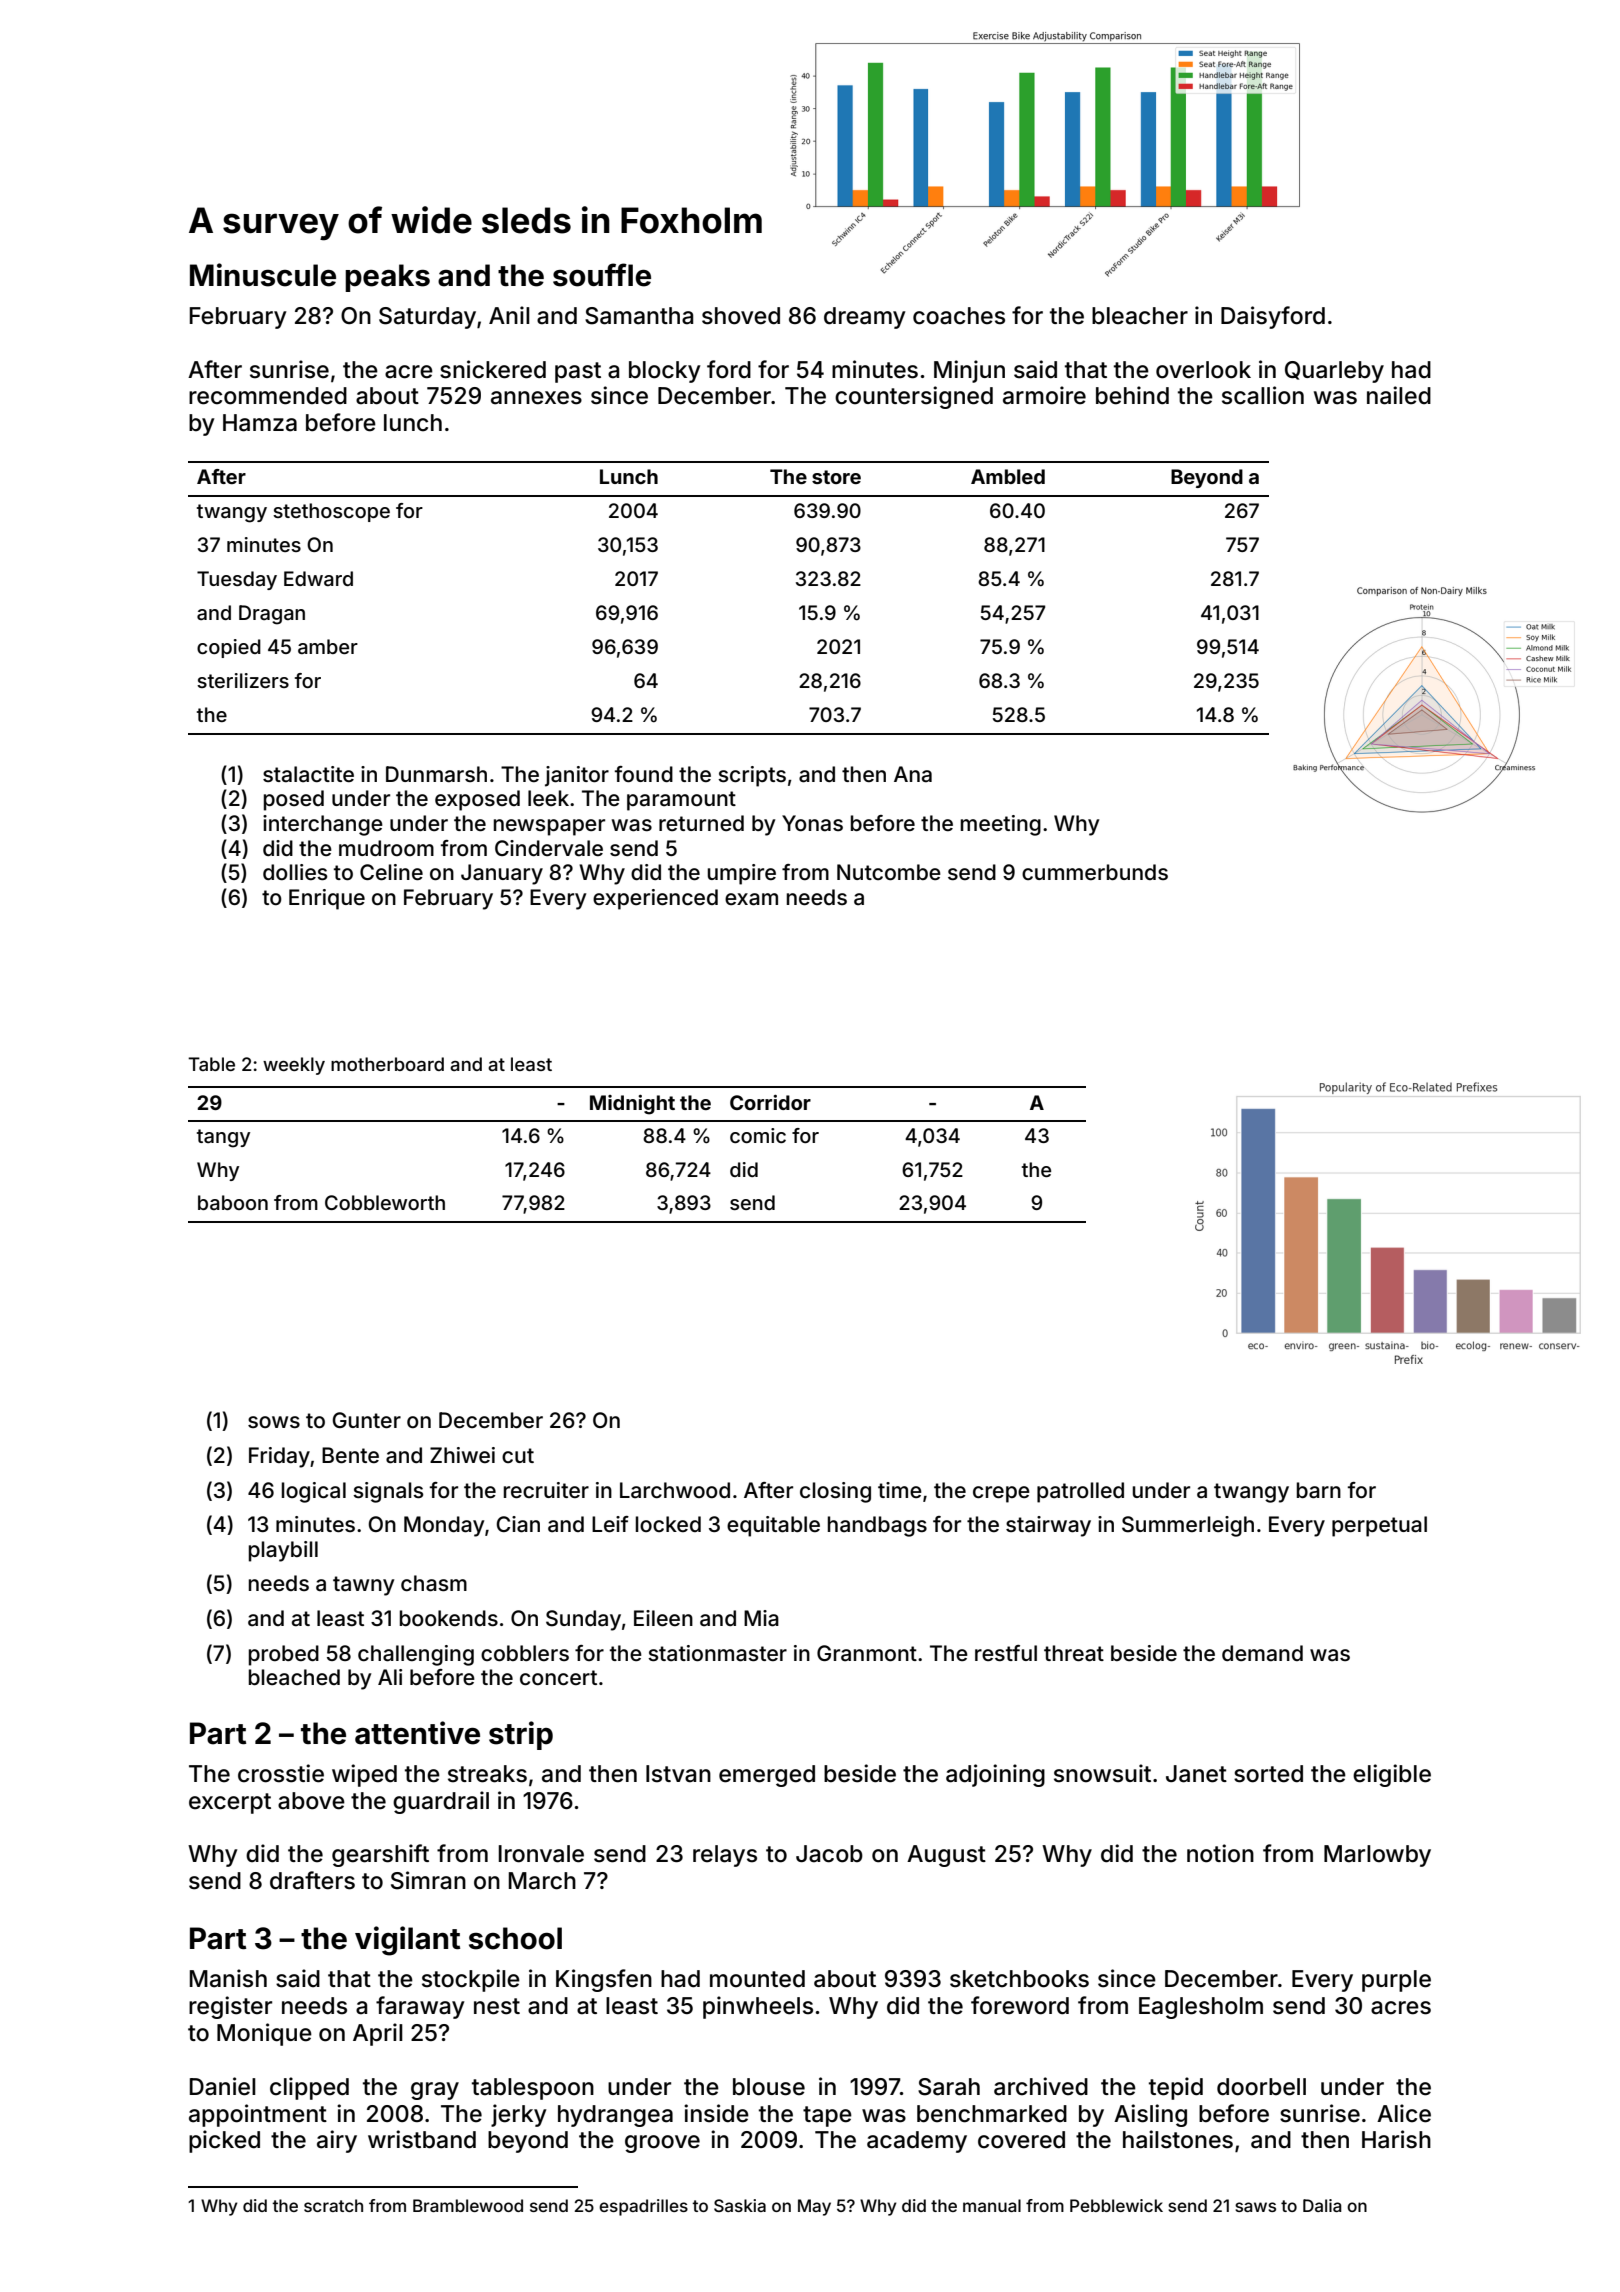  I want to click on Zhiwei, so click(462, 1455).
